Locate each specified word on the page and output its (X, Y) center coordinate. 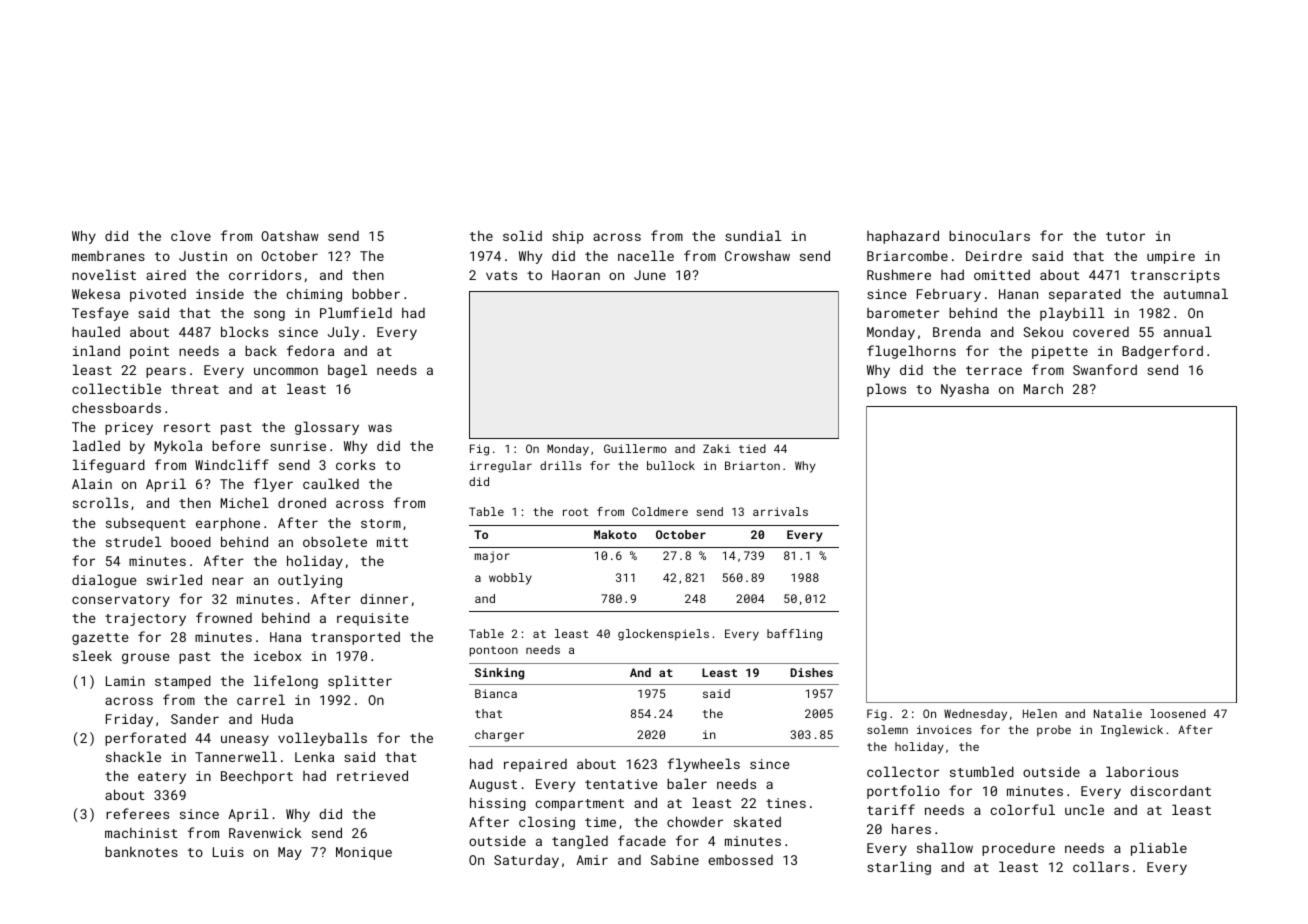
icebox (278, 655)
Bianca (496, 693)
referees (137, 813)
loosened (1178, 713)
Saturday (526, 861)
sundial (753, 235)
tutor (1125, 236)
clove (191, 235)
